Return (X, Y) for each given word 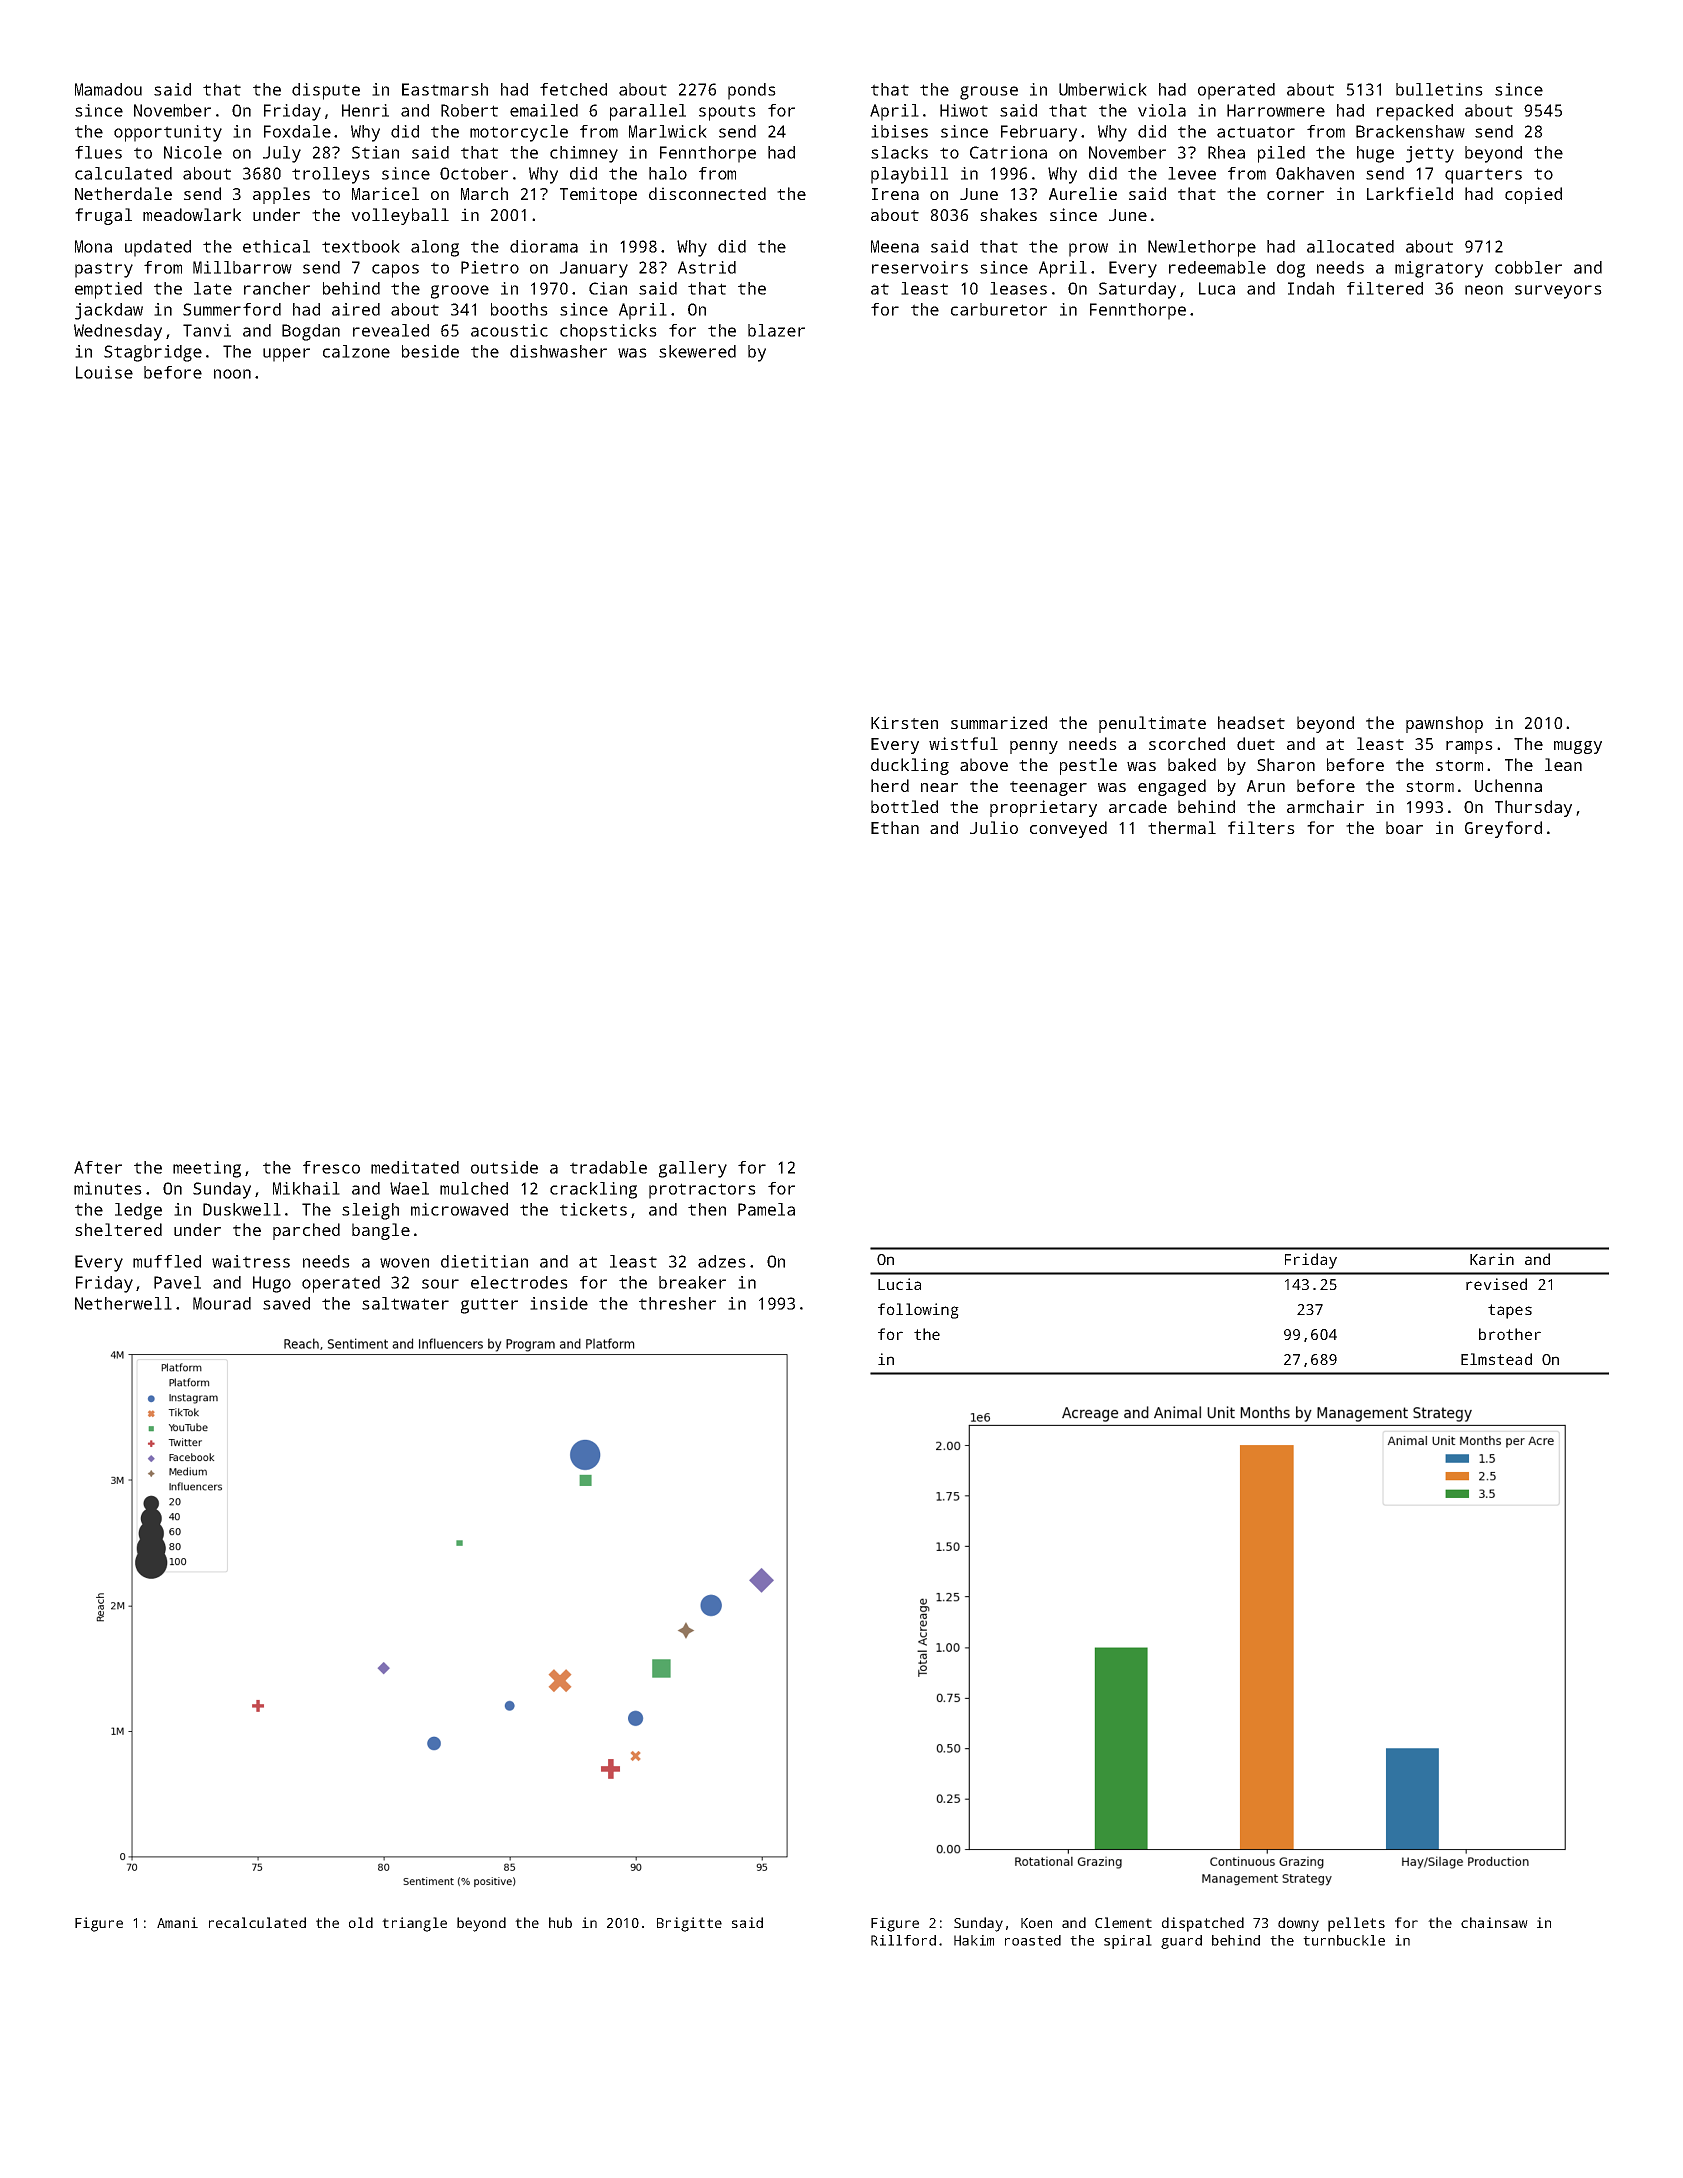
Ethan (895, 827)
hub (560, 1922)
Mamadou (108, 89)
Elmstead (1496, 1359)
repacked (1415, 112)
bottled (904, 806)
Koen (1036, 1923)
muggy (1578, 747)
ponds (752, 91)
